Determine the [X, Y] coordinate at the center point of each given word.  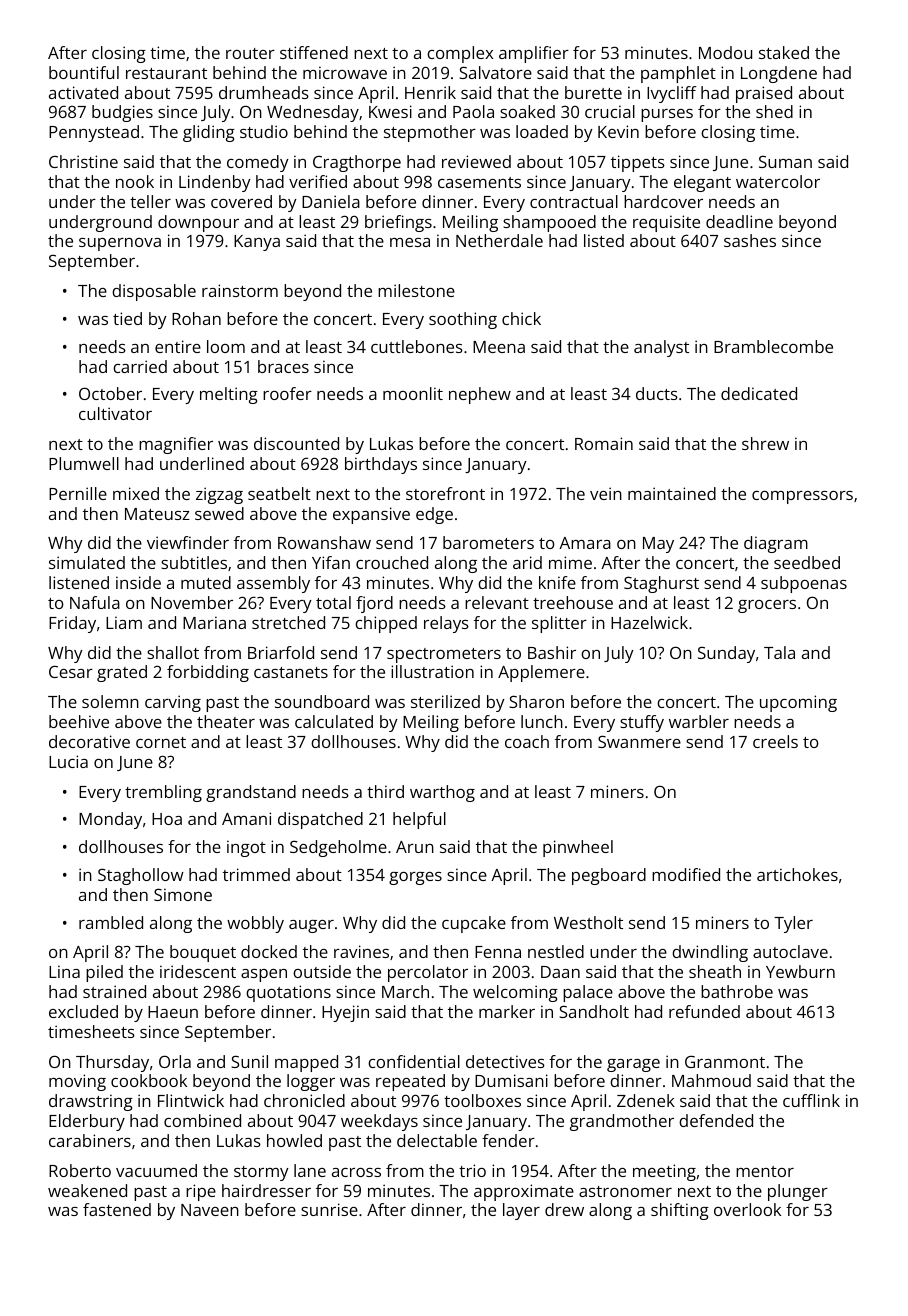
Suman [785, 161]
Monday [110, 820]
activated [83, 92]
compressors [802, 497]
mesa [410, 242]
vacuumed [156, 1170]
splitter [559, 624]
